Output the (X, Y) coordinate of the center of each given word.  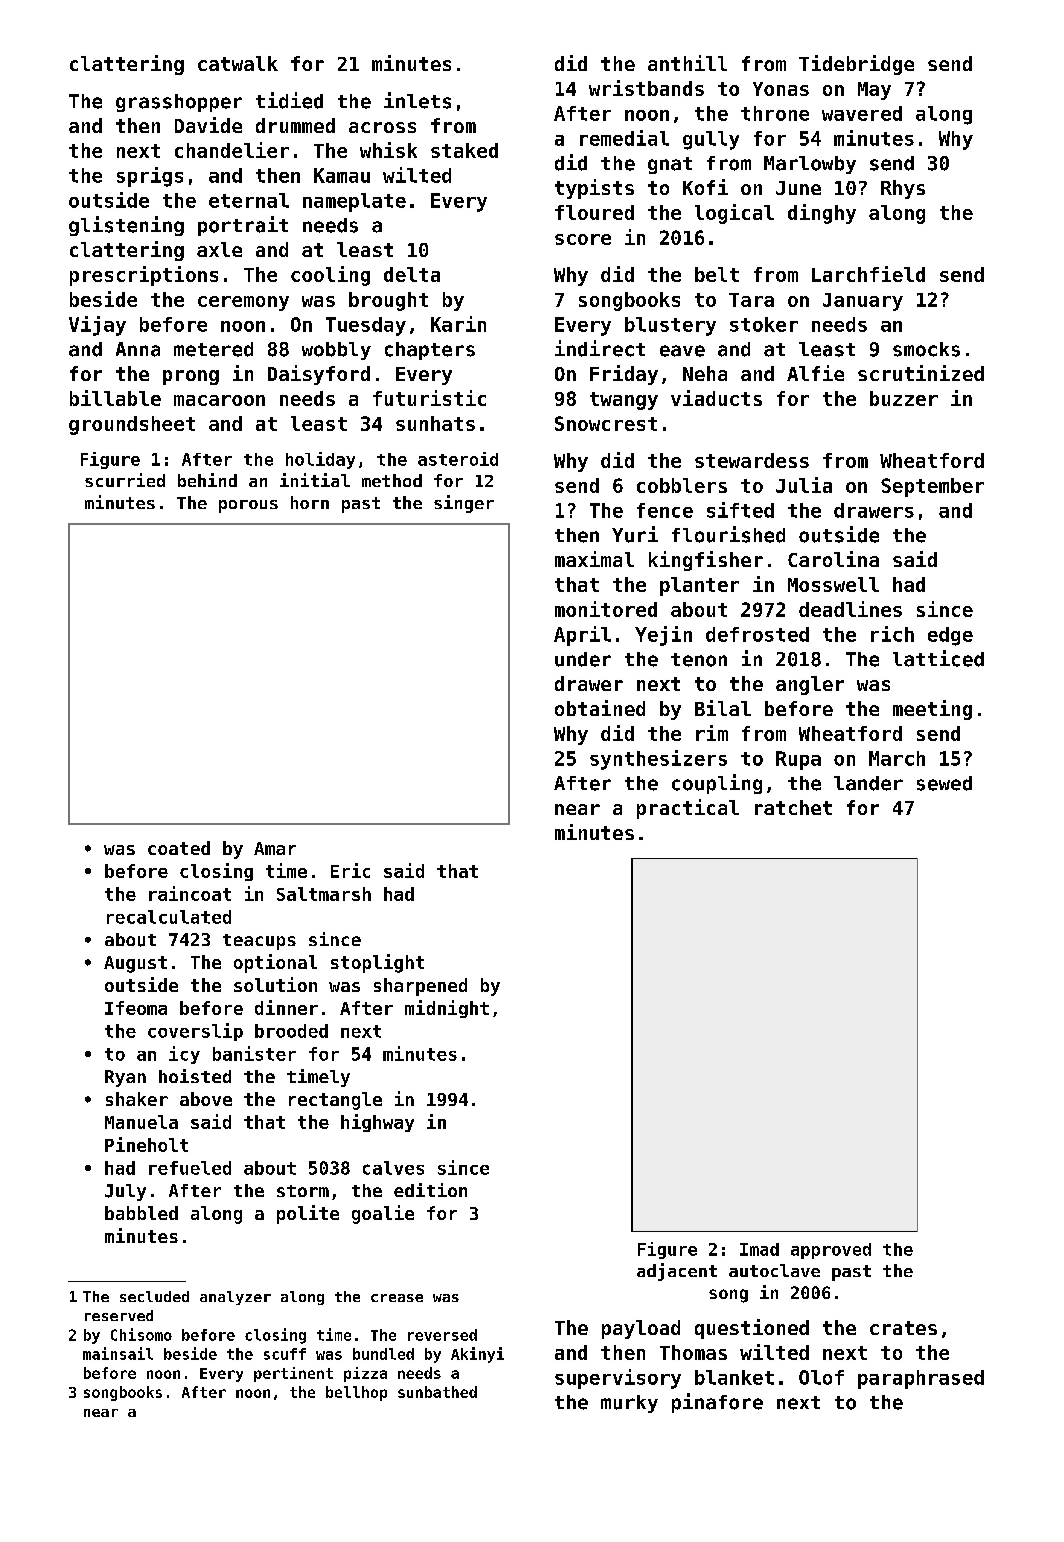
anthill (687, 63)
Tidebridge (856, 65)
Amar (275, 848)
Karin (458, 324)
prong (191, 377)
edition (430, 1190)
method (392, 480)
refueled (190, 1168)
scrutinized (921, 373)
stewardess (752, 460)
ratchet (793, 807)
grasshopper (179, 103)
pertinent (293, 1374)
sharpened (420, 987)
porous (248, 506)
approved (831, 1251)
